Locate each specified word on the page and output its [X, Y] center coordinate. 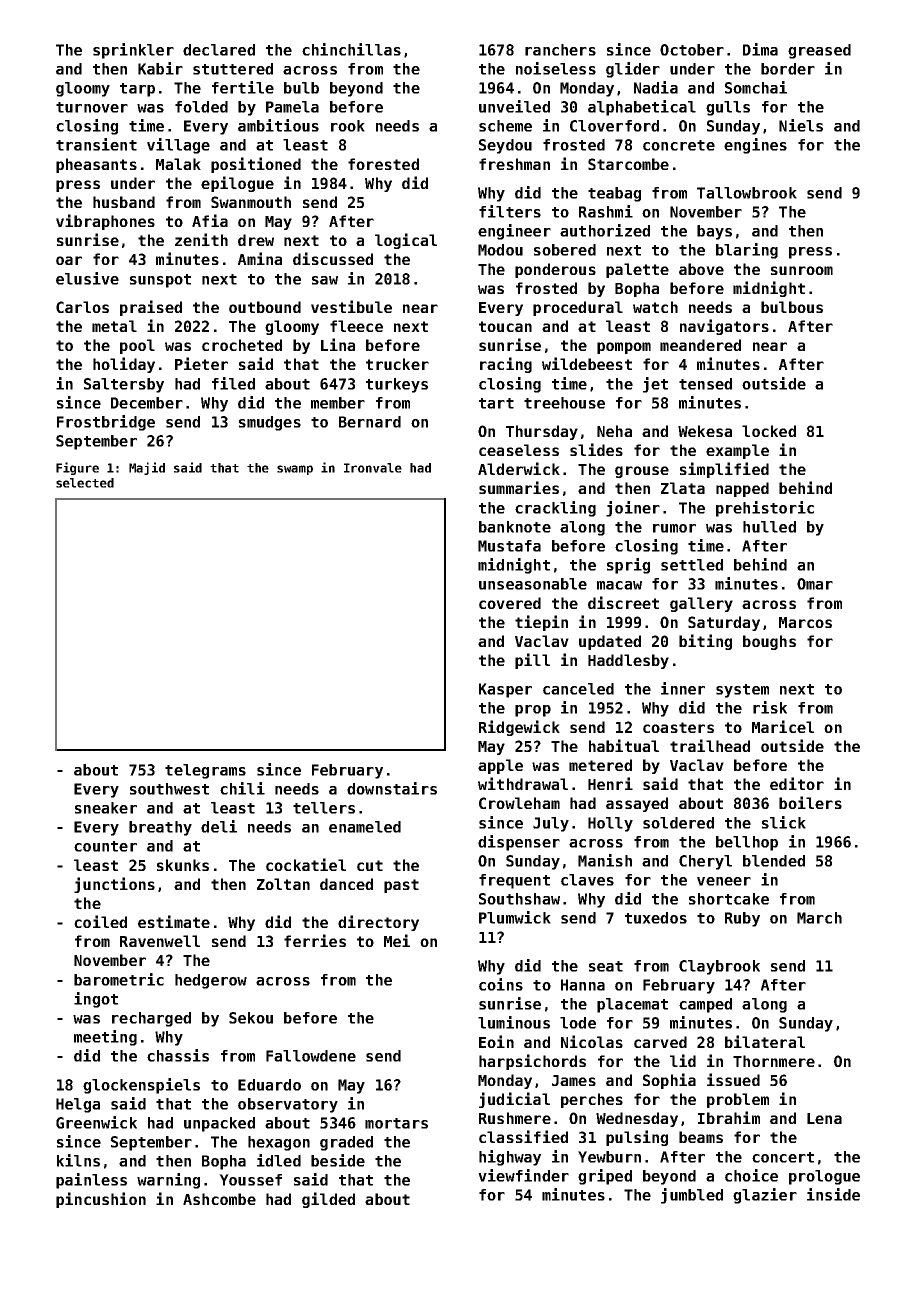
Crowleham [519, 803]
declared [219, 50]
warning [168, 1181]
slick [784, 822]
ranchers [560, 50]
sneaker [106, 808]
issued [733, 1079]
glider [633, 70]
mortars [396, 1123]
